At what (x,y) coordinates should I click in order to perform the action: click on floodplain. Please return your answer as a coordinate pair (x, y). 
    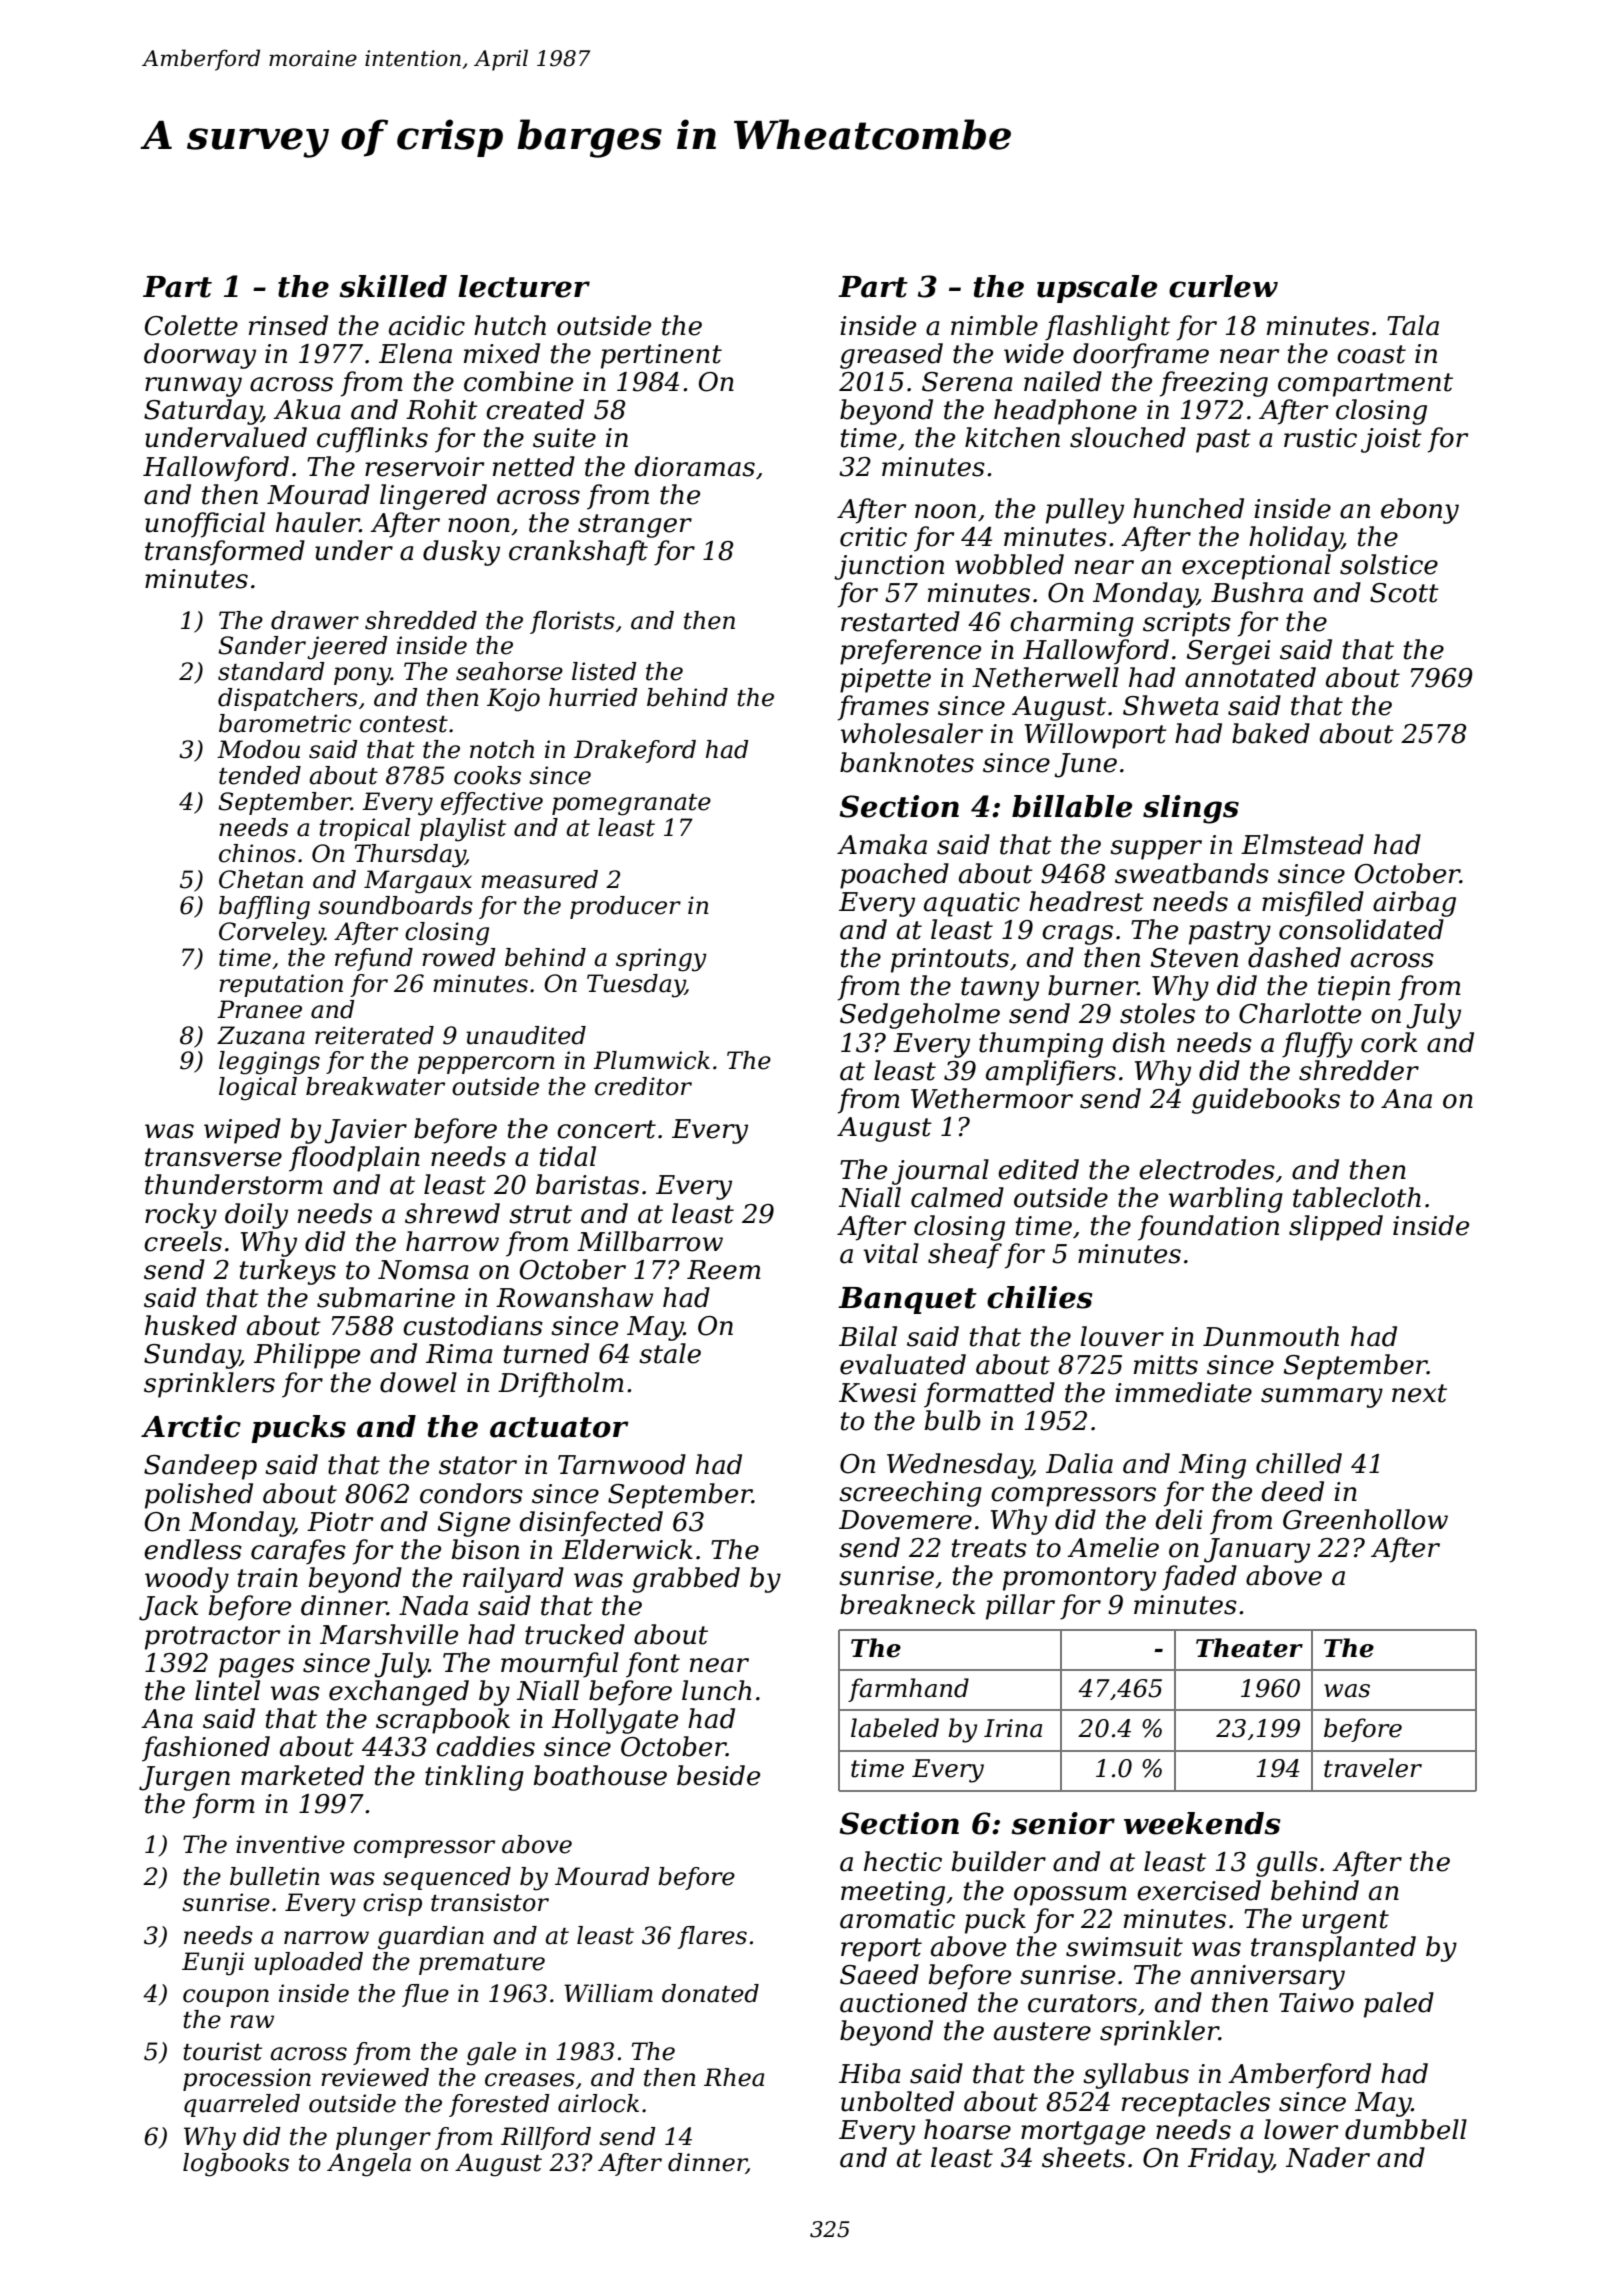
    Looking at the image, I should click on (354, 1159).
